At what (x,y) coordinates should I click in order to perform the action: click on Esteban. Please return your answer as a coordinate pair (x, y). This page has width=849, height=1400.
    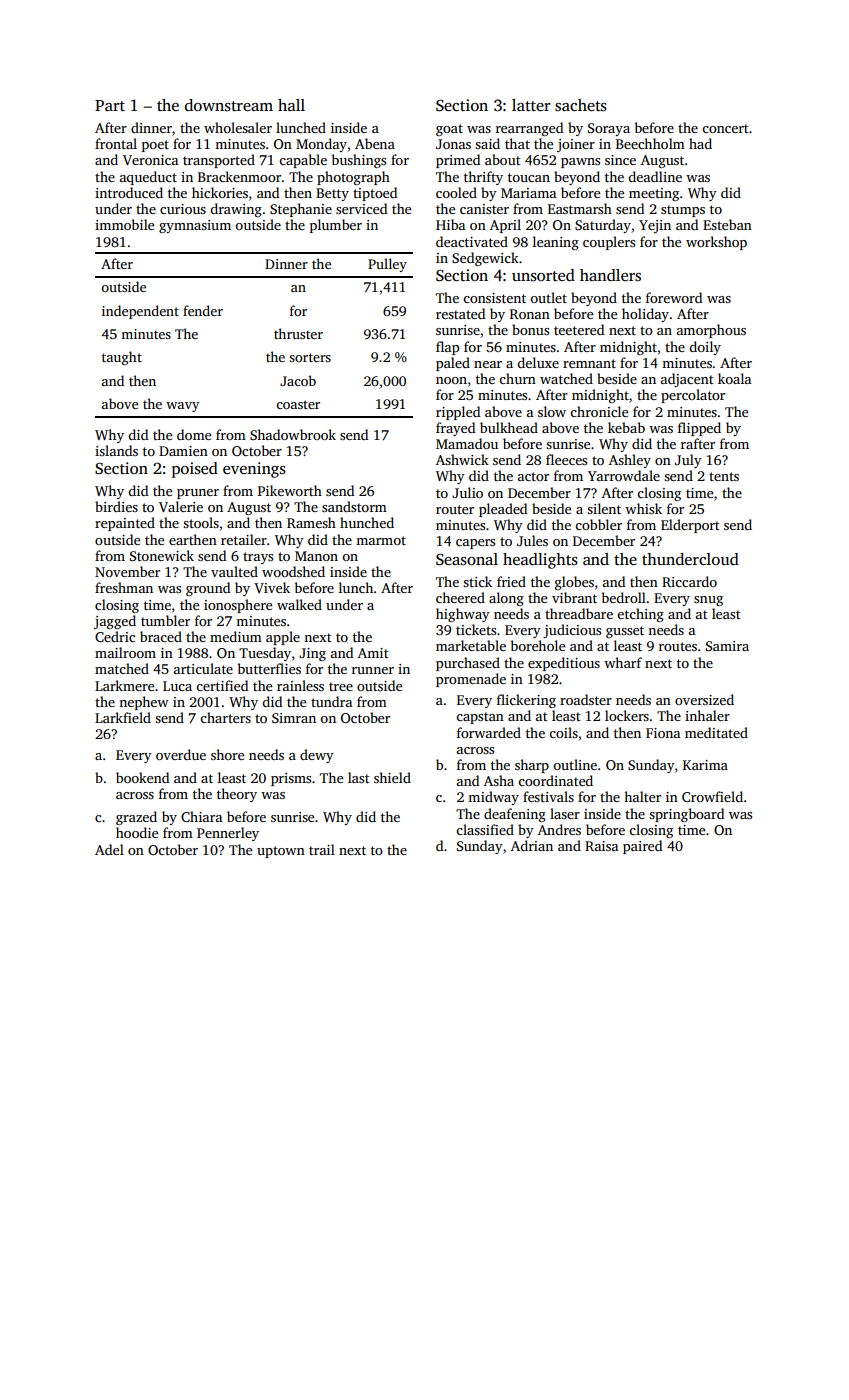
    Looking at the image, I should click on (727, 224).
